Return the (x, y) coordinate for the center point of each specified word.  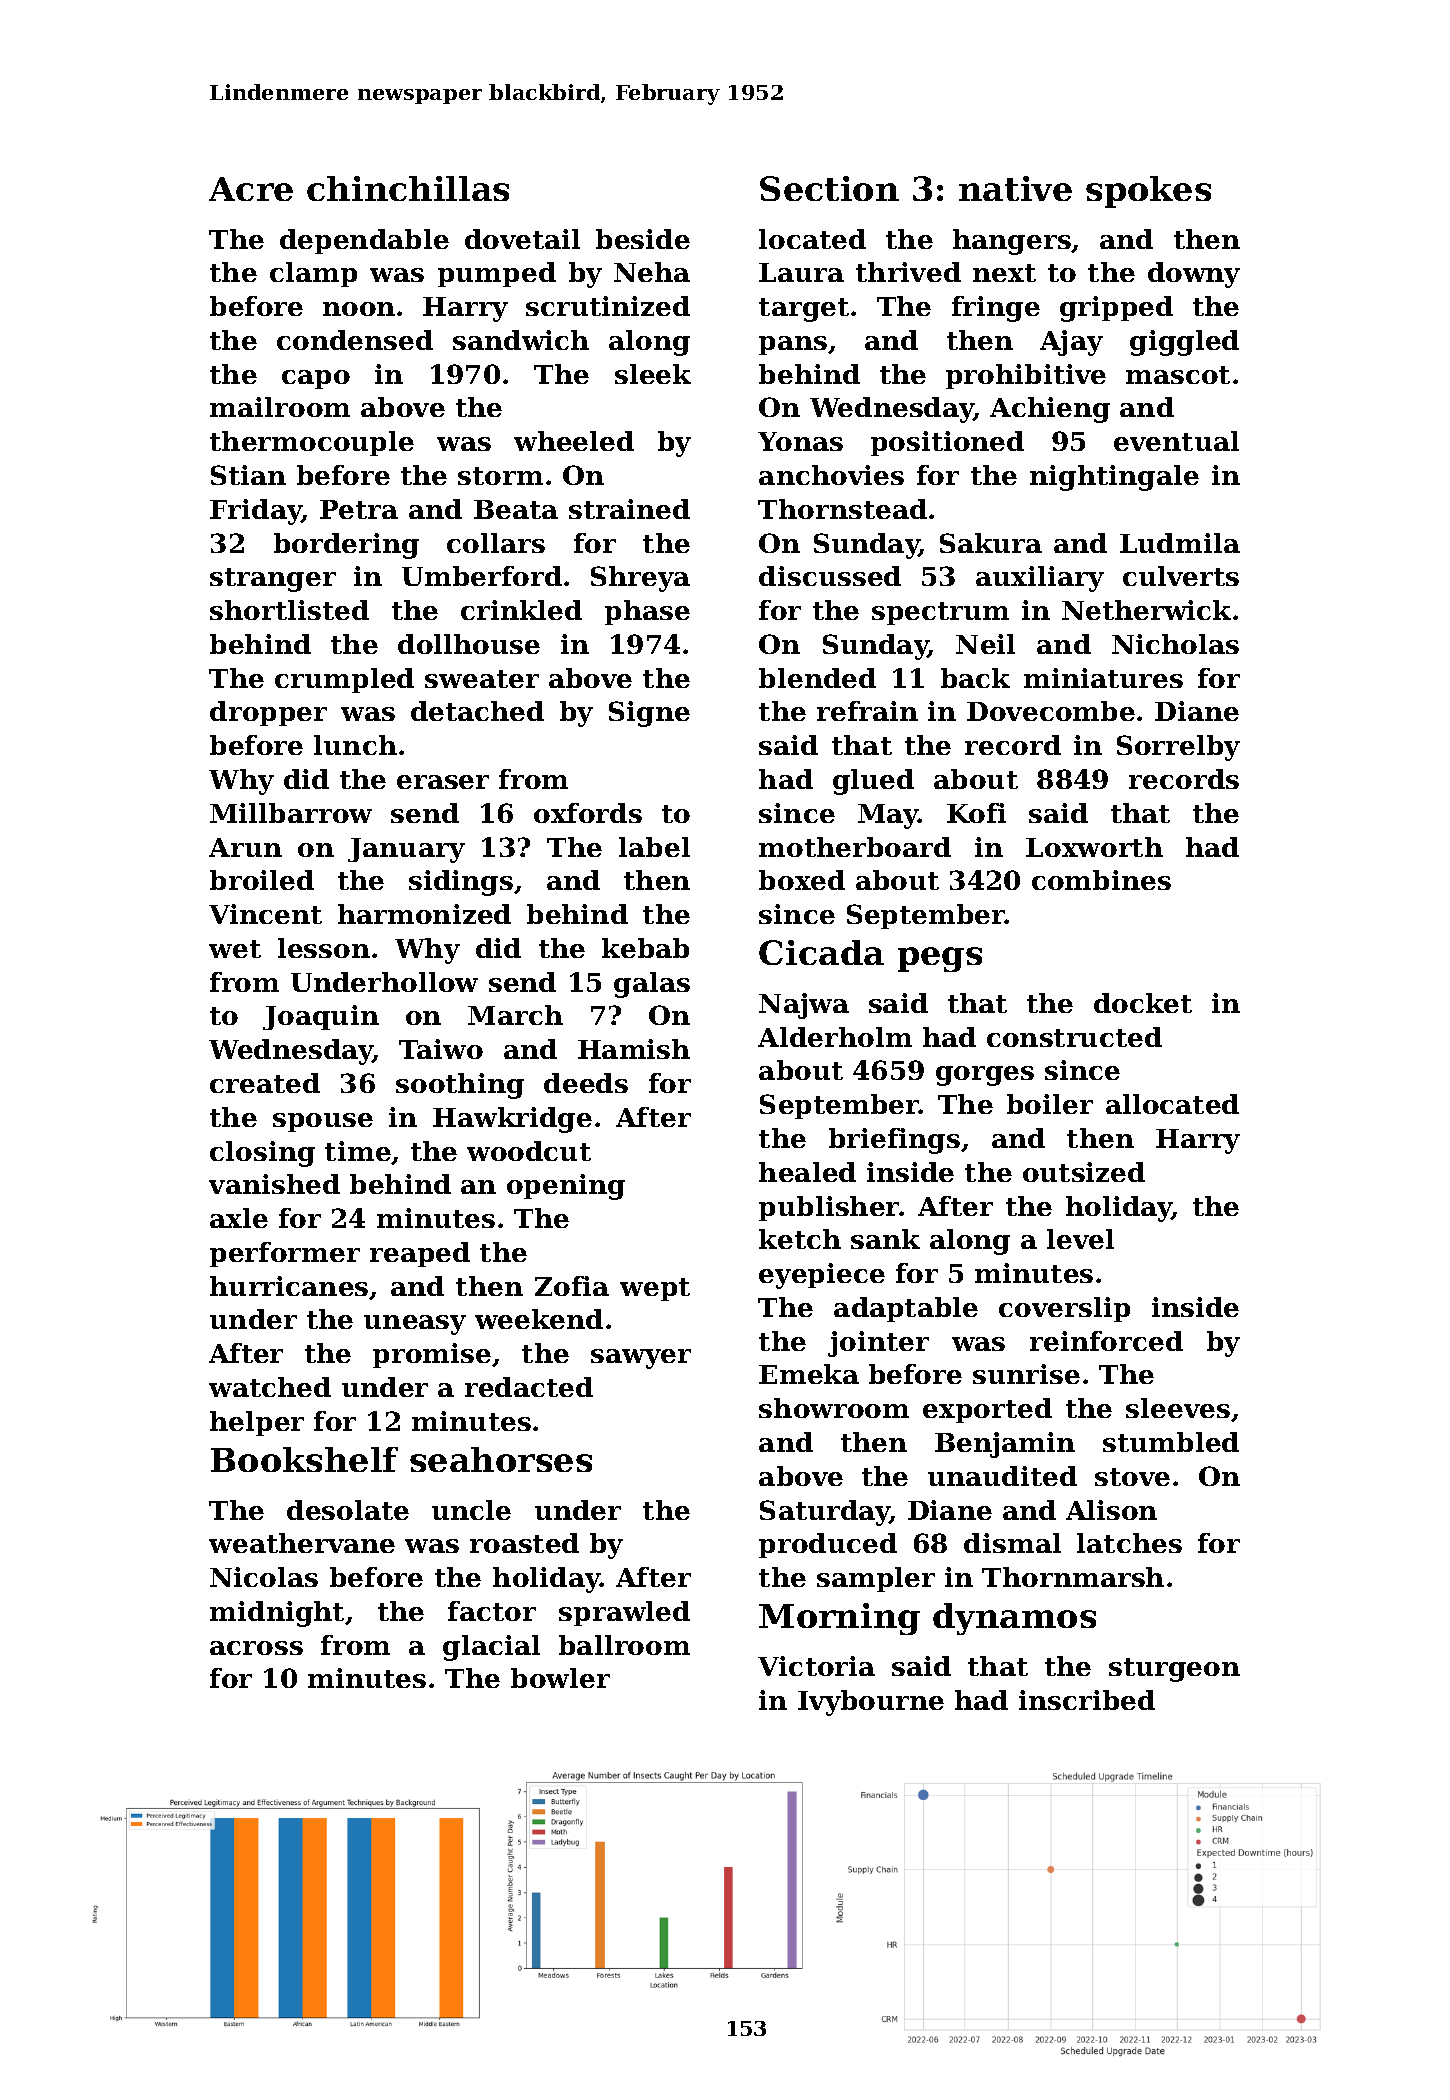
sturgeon (1174, 1670)
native (1015, 188)
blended (817, 678)
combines (1101, 880)
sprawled (624, 1613)
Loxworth (1094, 847)
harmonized (424, 914)
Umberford (482, 576)
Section (829, 188)
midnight (277, 1614)
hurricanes (289, 1286)
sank (885, 1239)
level (1080, 1239)
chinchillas (408, 188)
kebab (645, 948)
